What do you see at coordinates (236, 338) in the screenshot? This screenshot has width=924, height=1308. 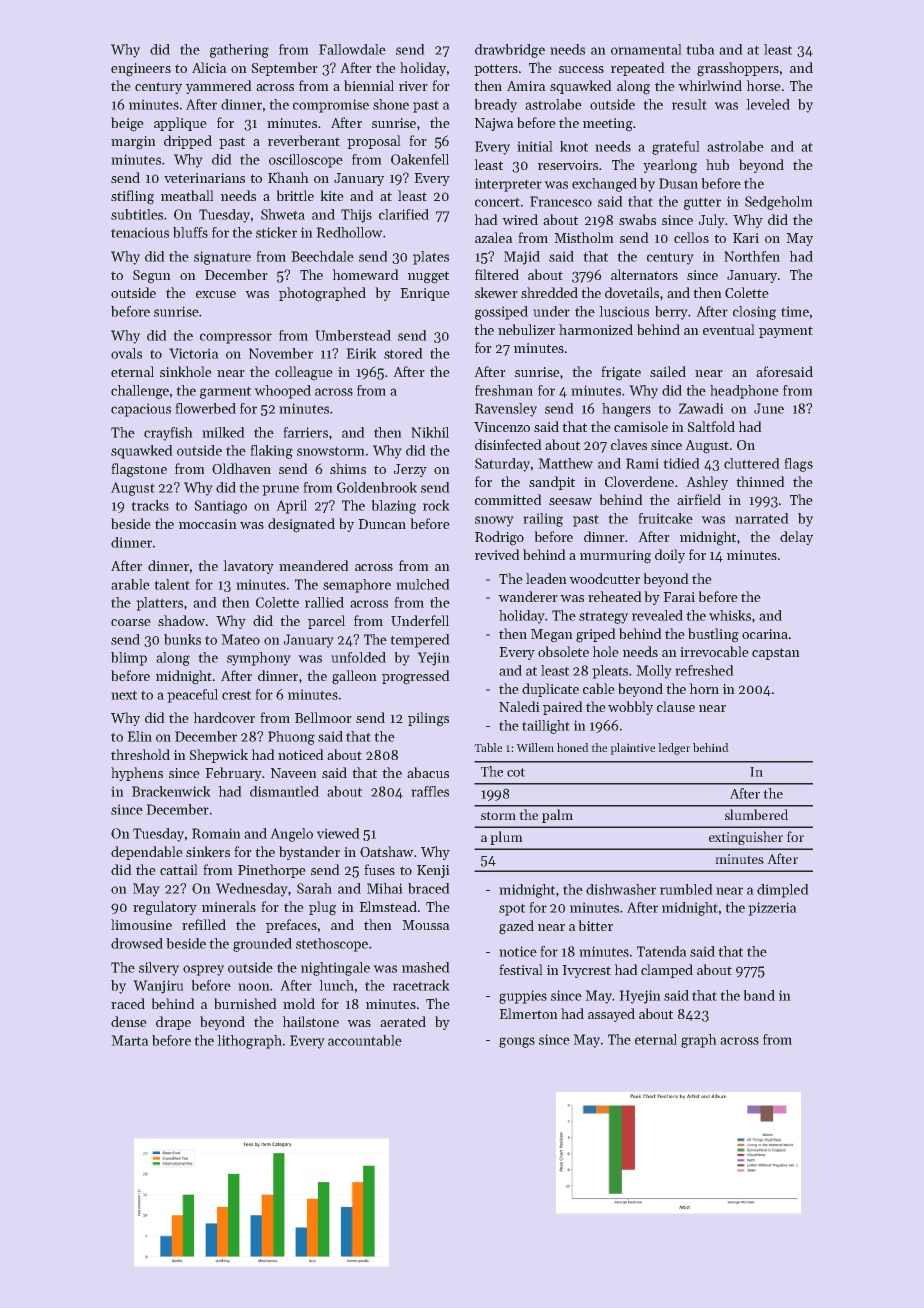 I see `compressor` at bounding box center [236, 338].
